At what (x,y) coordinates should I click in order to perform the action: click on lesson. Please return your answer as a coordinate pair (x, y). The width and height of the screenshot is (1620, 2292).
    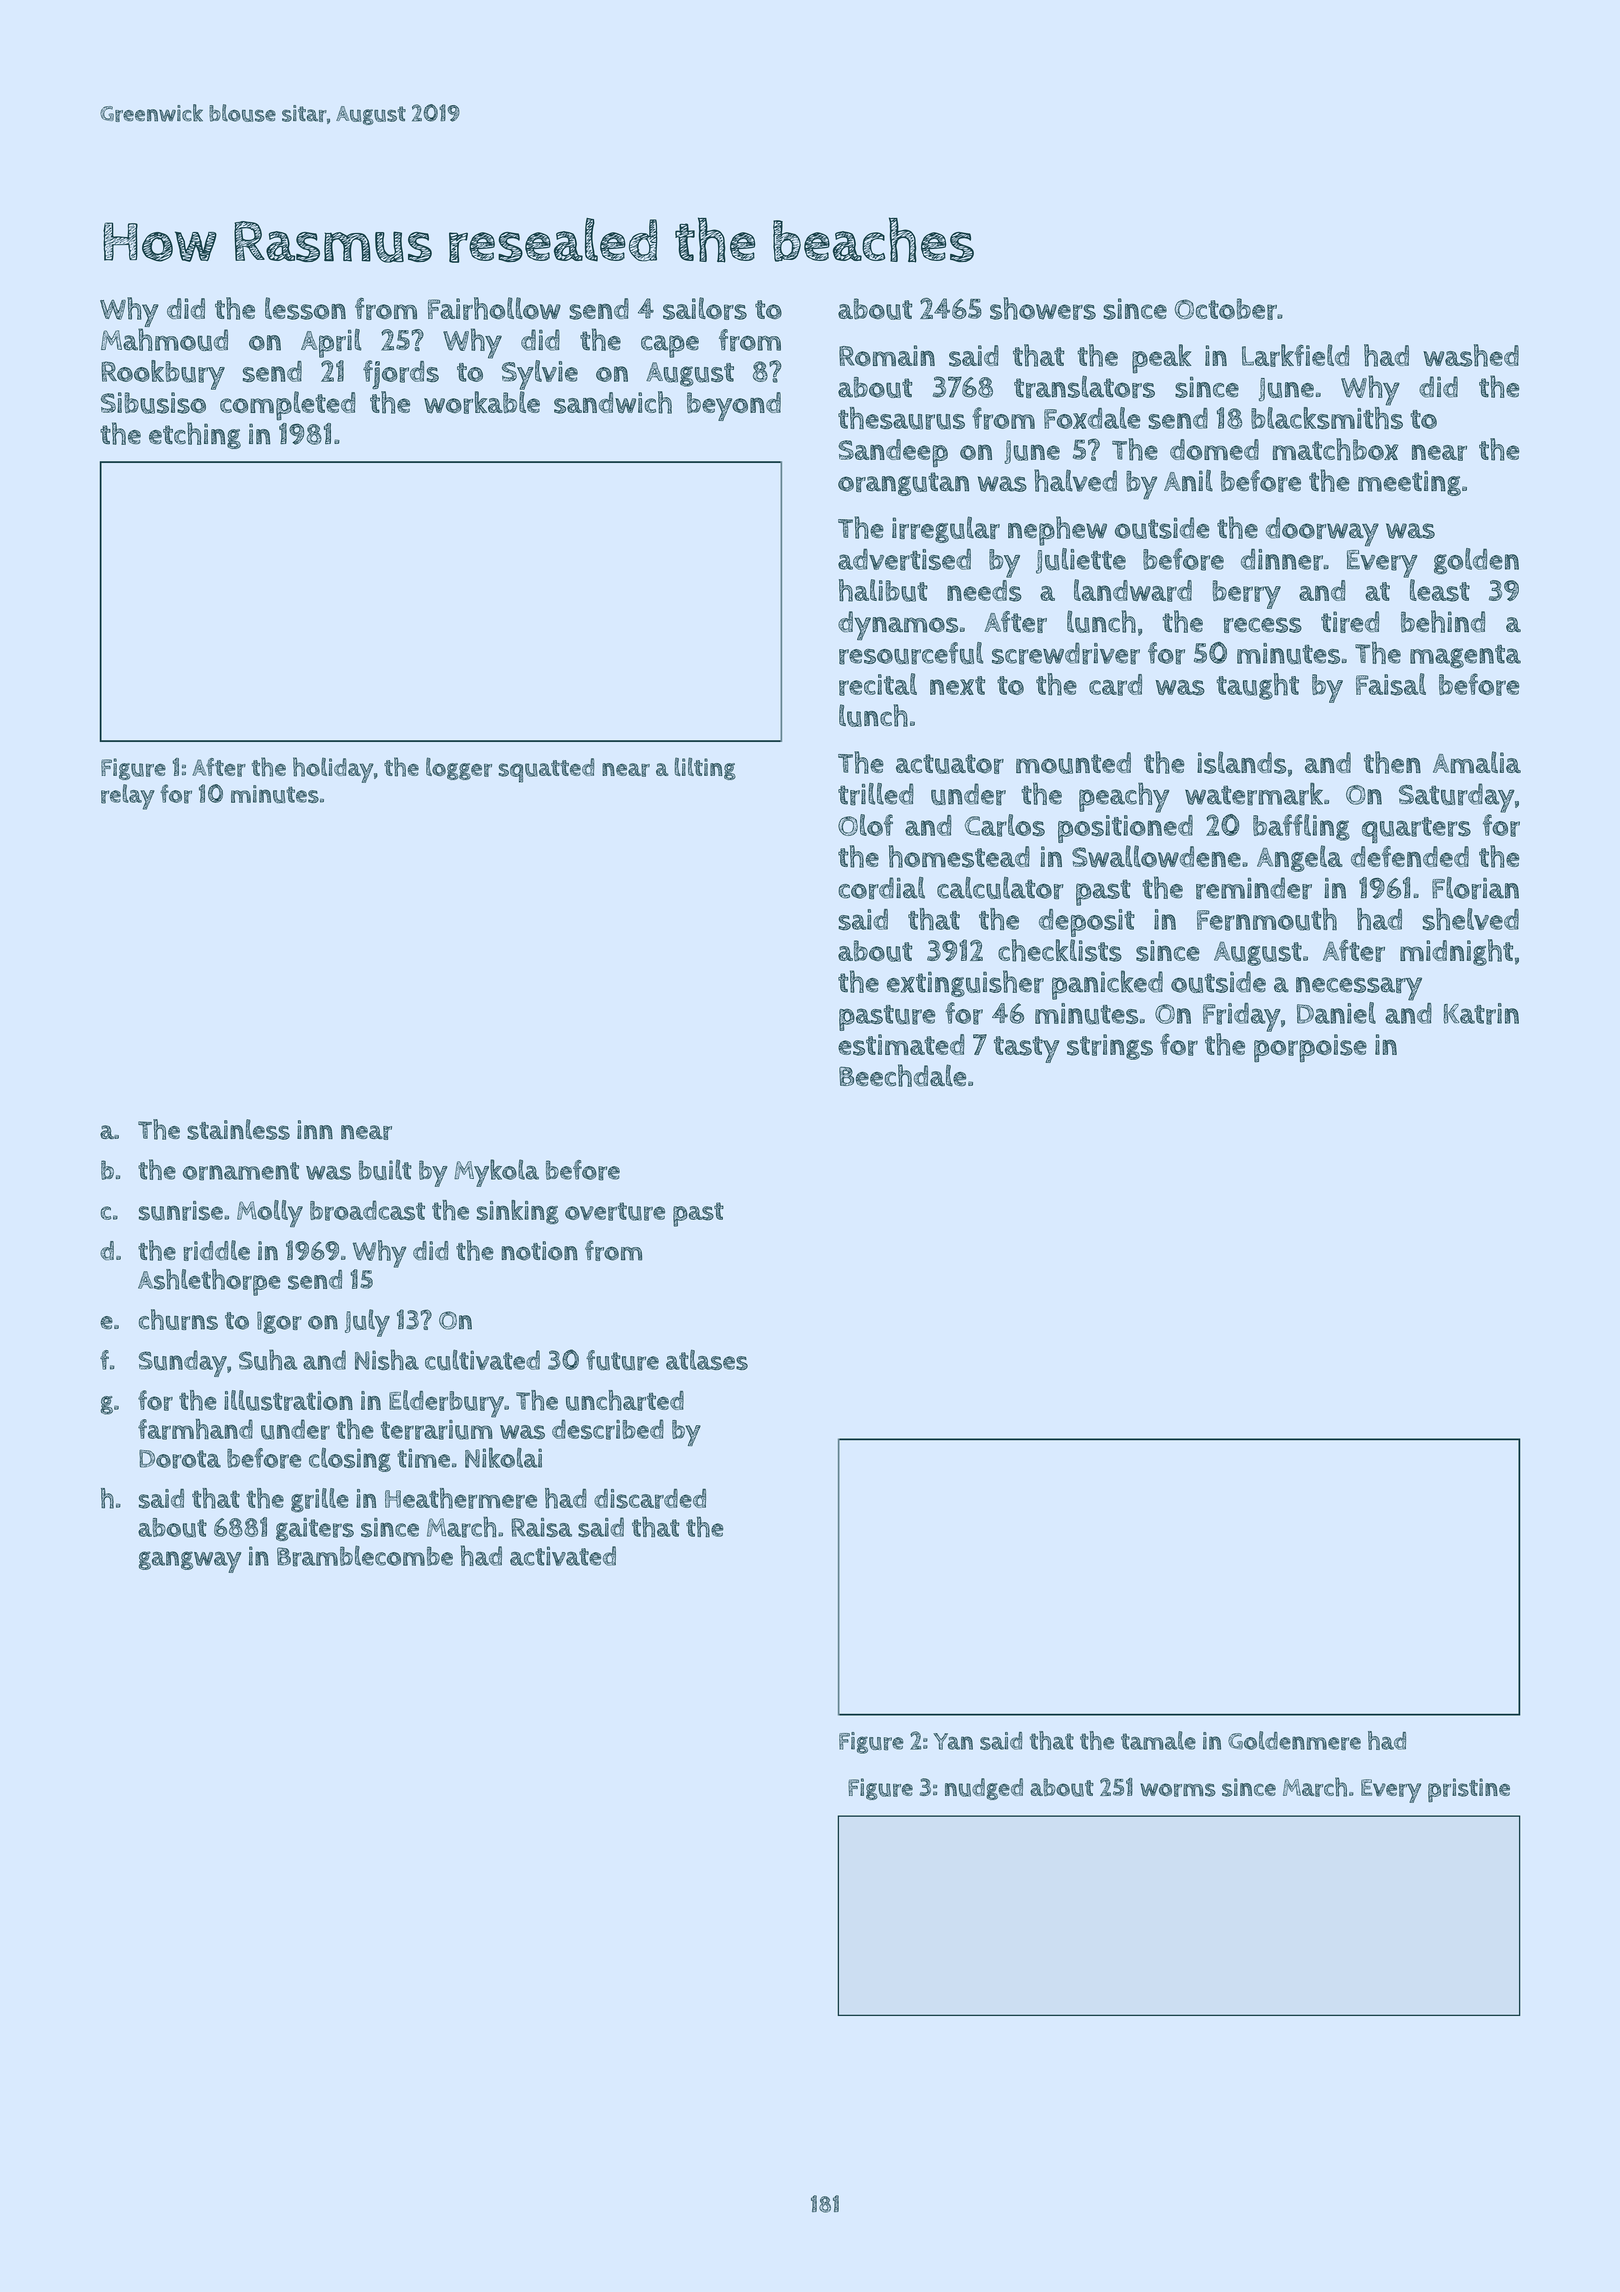
    Looking at the image, I should click on (305, 308).
